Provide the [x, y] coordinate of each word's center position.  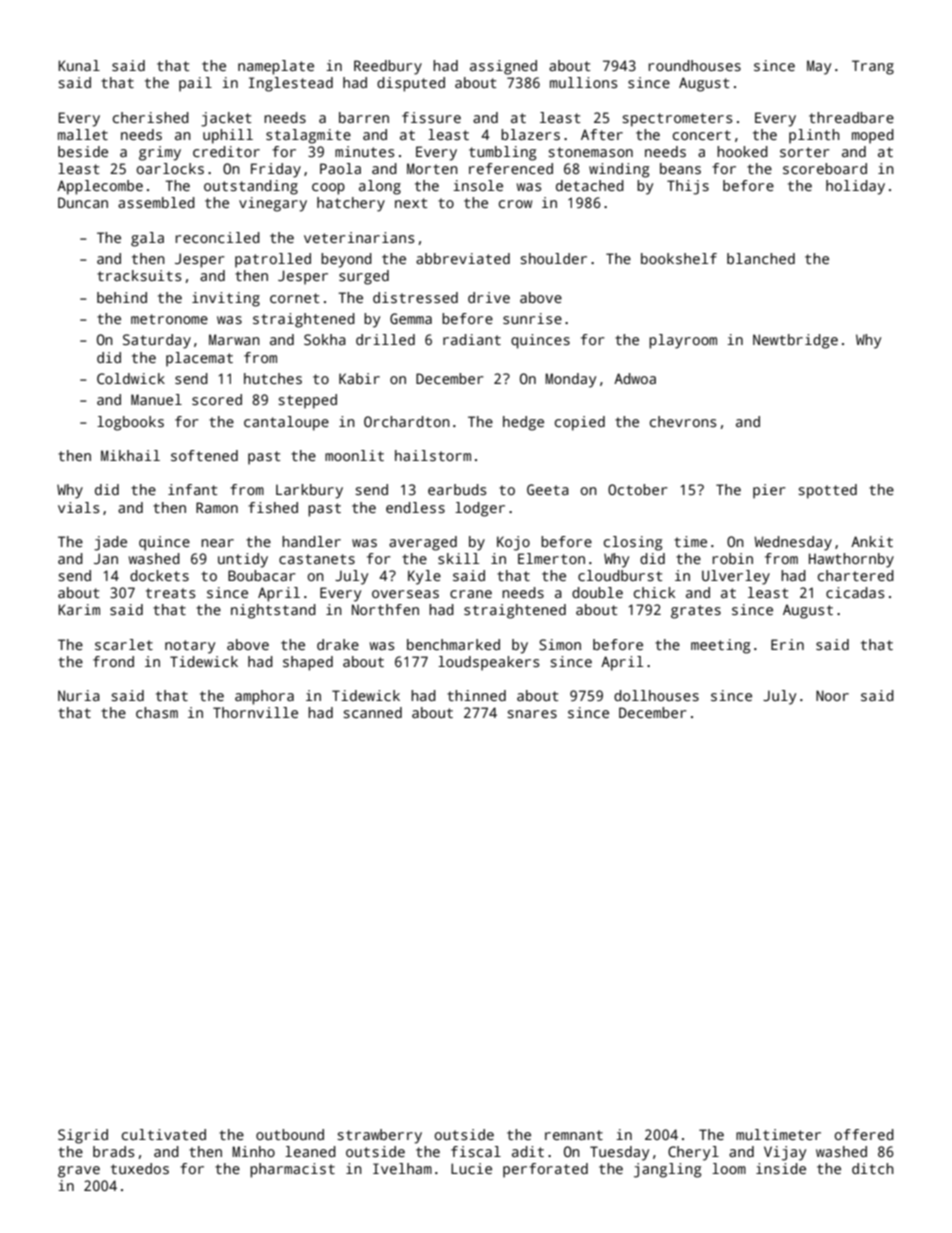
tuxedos [140, 1168]
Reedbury [388, 67]
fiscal [476, 1151]
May [819, 67]
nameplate [276, 67]
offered [864, 1134]
